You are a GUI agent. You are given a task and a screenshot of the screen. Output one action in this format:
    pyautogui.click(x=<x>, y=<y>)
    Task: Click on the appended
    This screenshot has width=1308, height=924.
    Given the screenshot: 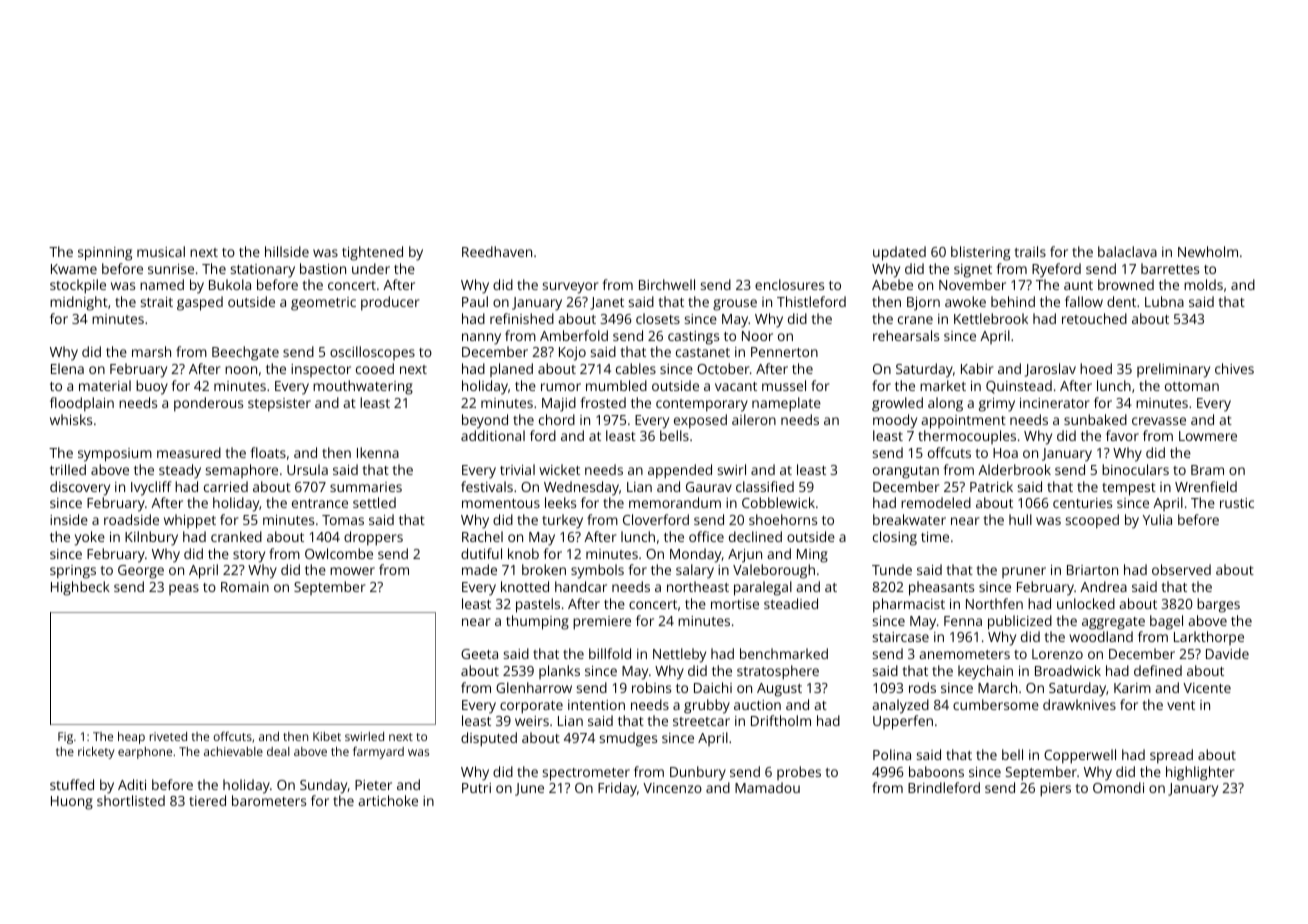 What is the action you would take?
    pyautogui.click(x=680, y=471)
